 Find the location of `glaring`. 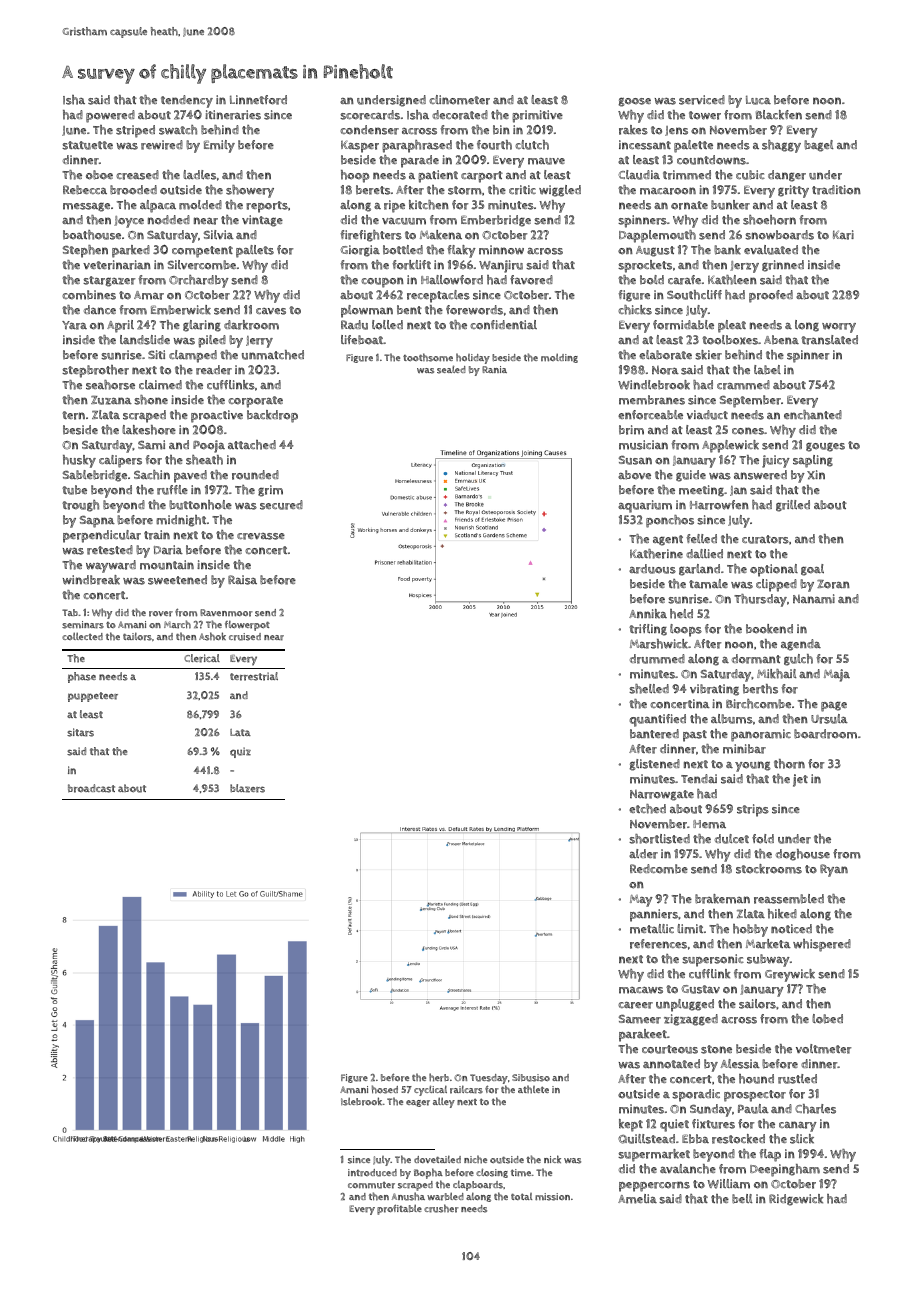

glaring is located at coordinates (202, 326).
